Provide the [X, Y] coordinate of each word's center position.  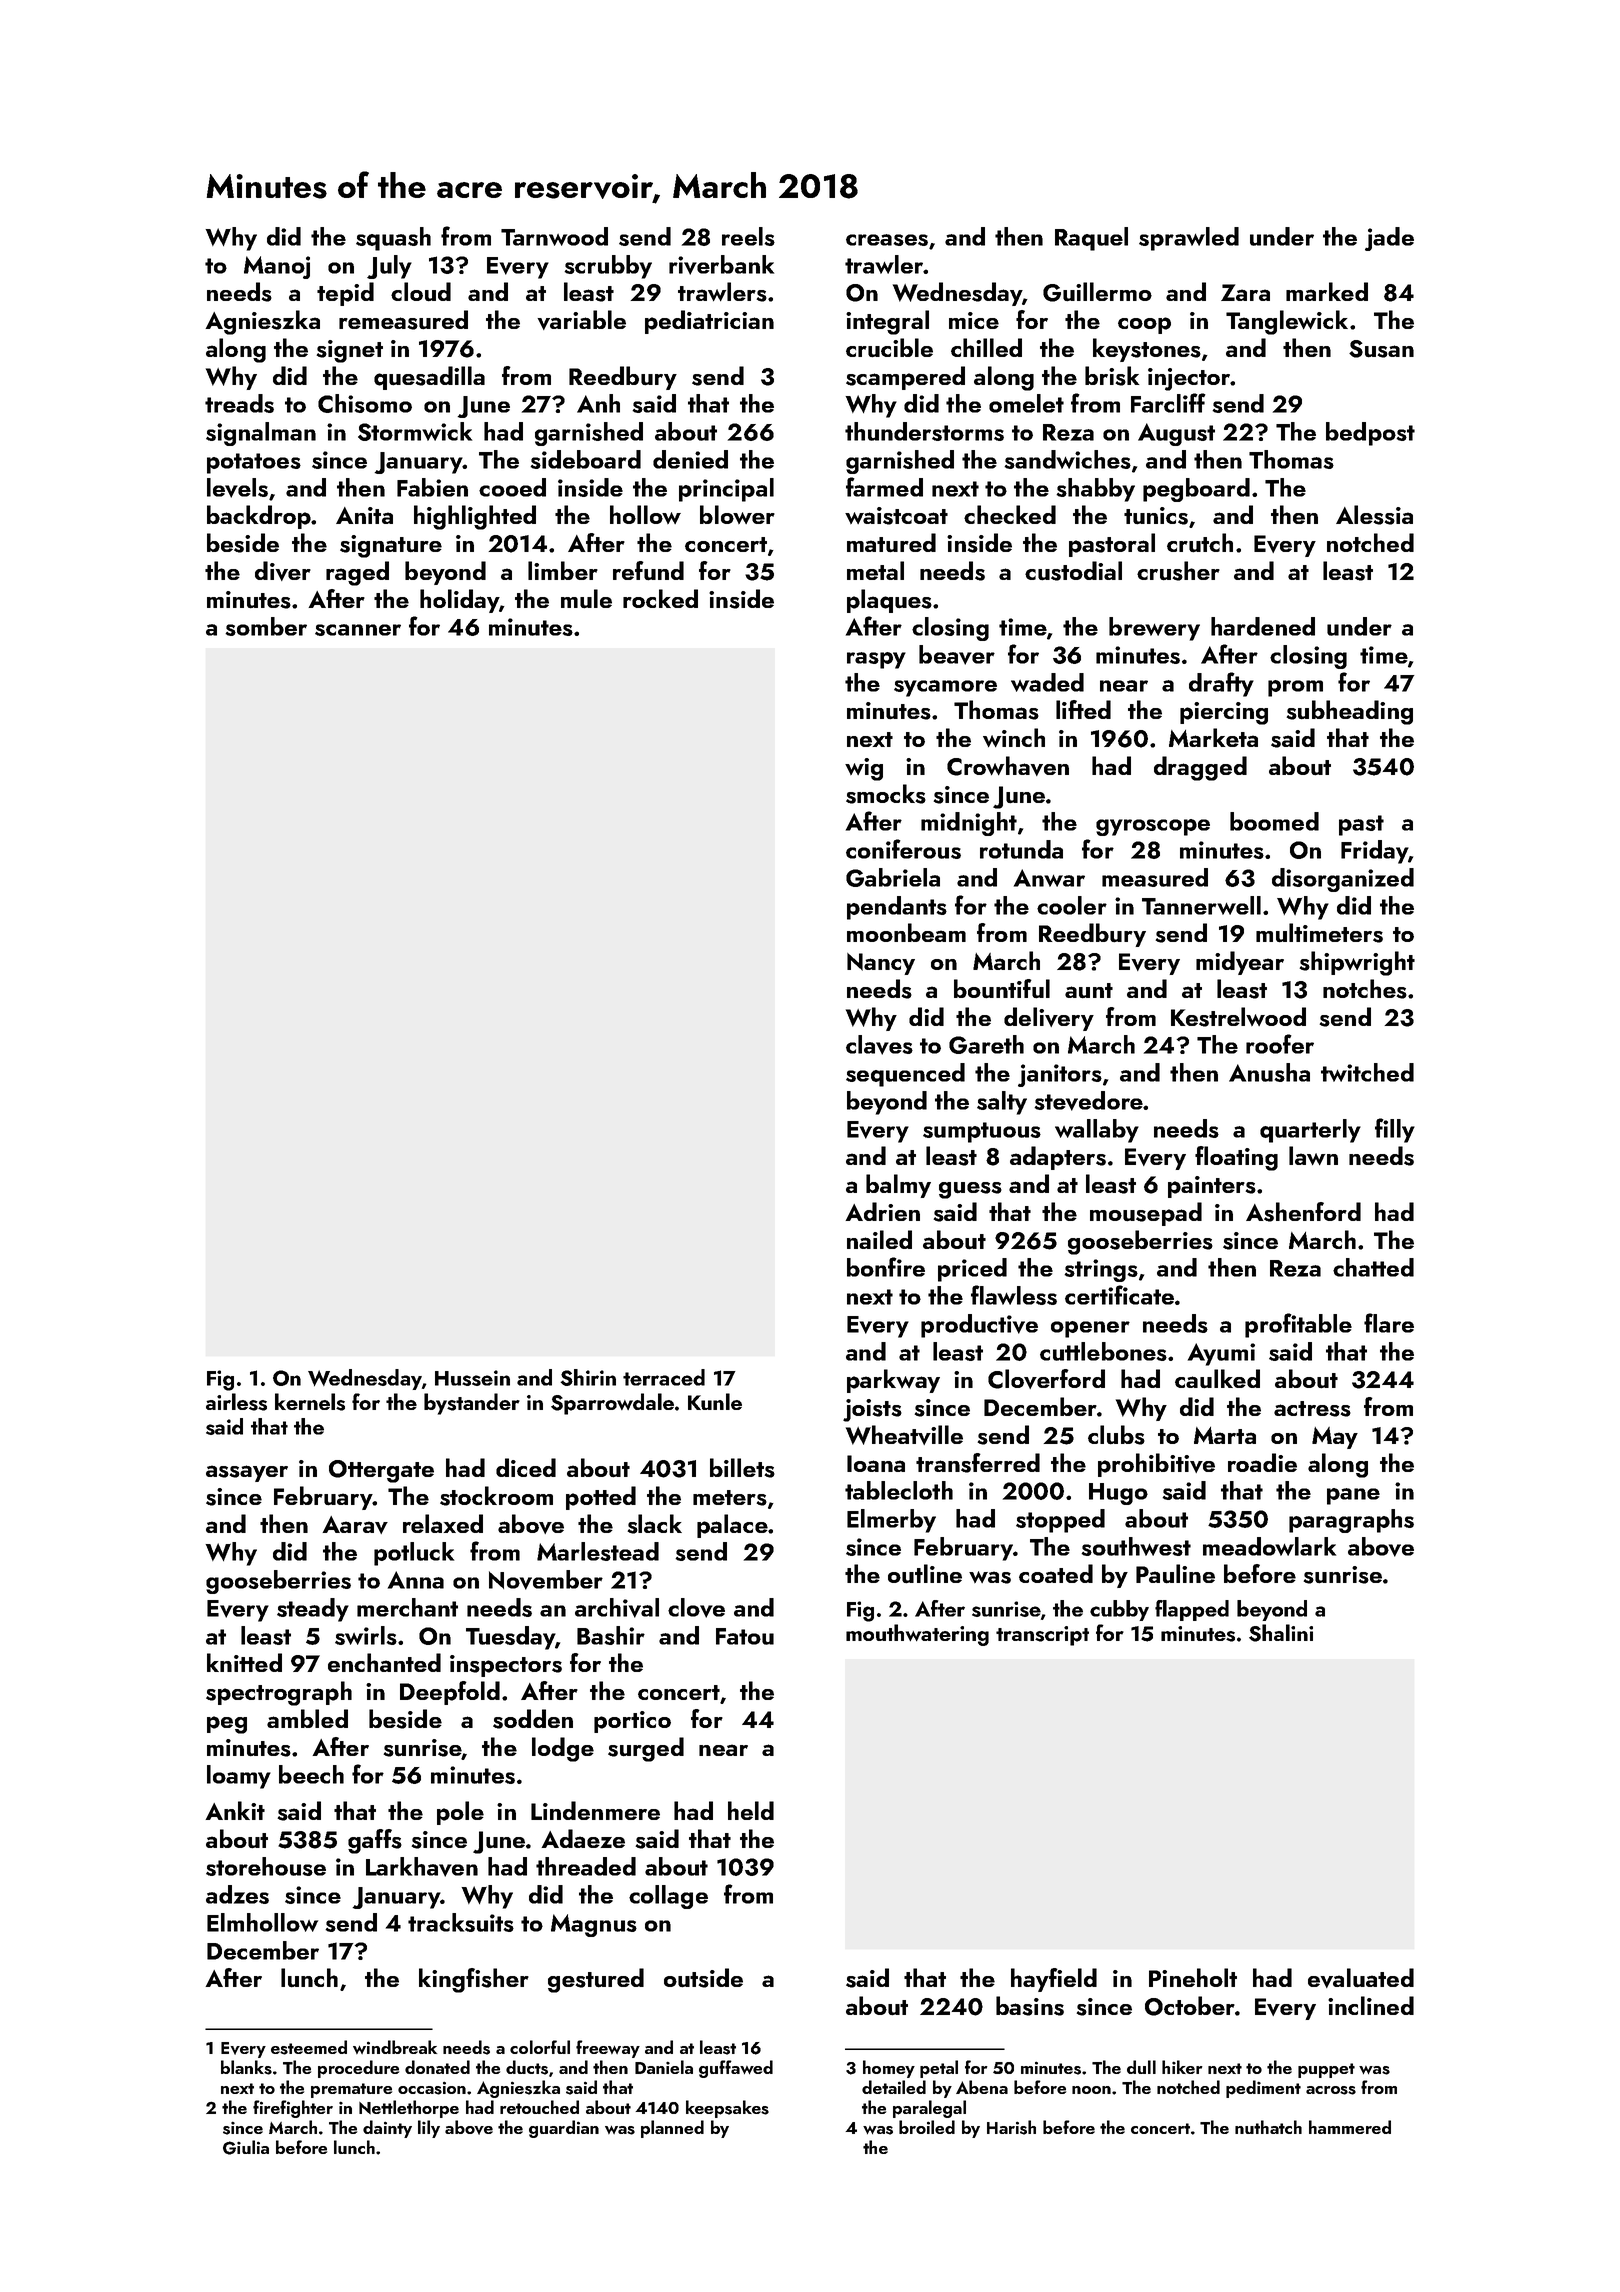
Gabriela [893, 877]
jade [1389, 239]
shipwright [1357, 963]
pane [1353, 1496]
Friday [1374, 852]
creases [887, 240]
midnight [969, 824]
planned [672, 2129]
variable [581, 320]
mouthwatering [917, 1635]
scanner [358, 630]
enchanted [384, 1662]
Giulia [246, 2147]
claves [879, 1045]
